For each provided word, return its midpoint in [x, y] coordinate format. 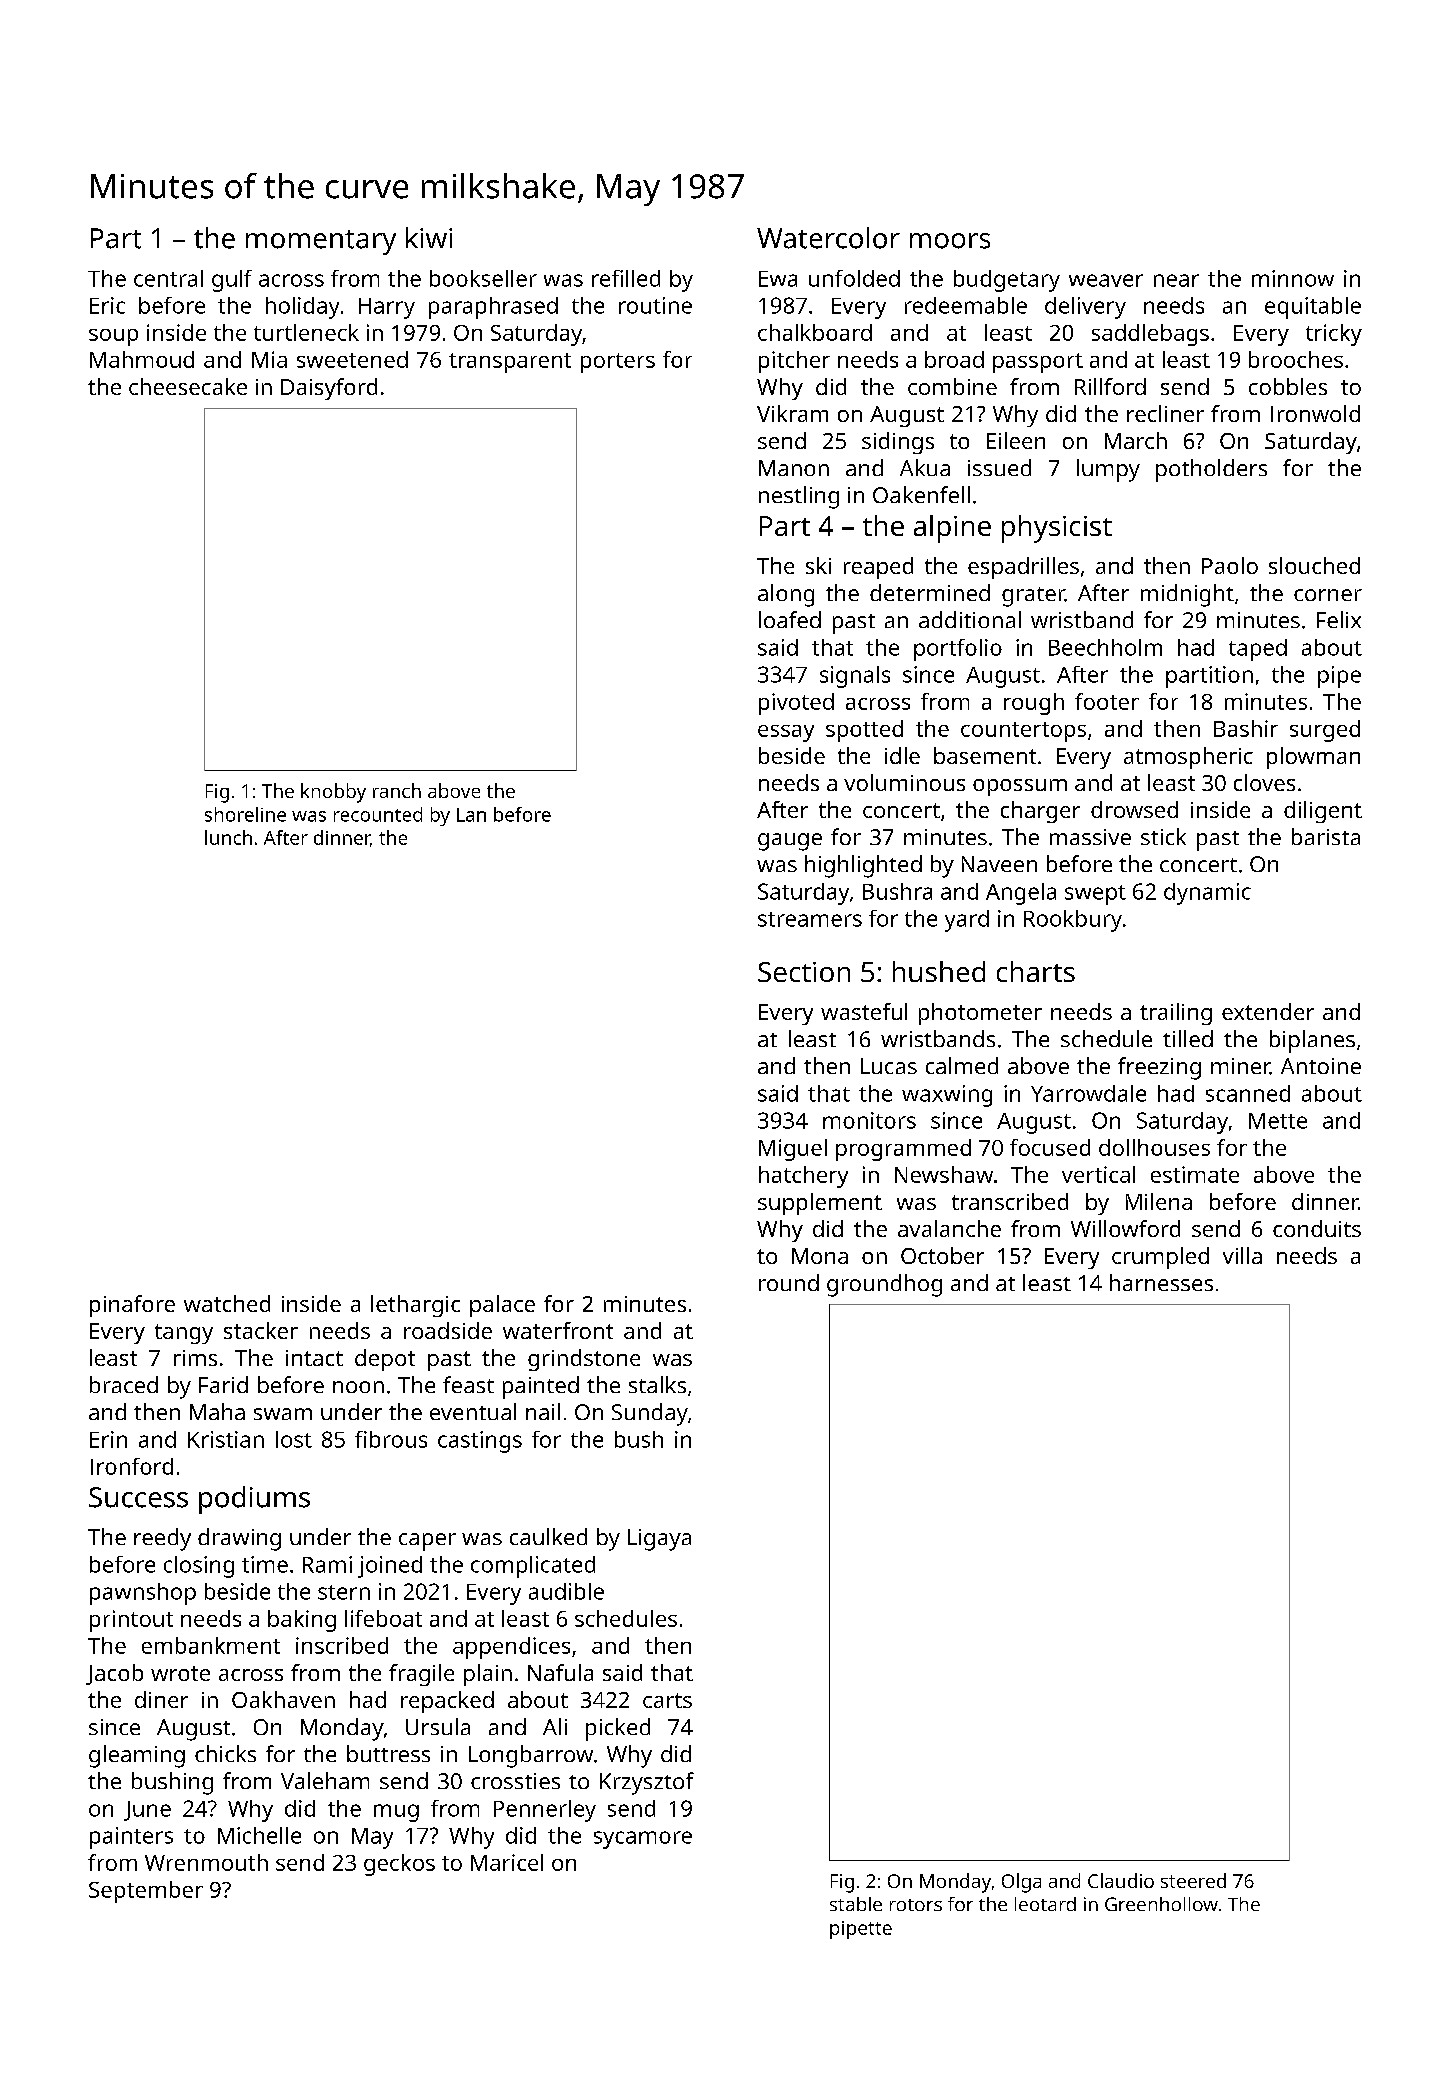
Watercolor [828, 238]
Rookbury [1073, 921]
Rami [327, 1564]
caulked [548, 1536]
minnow [1293, 278]
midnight [1187, 595]
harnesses [1161, 1282]
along [786, 595]
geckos [399, 1865]
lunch [228, 837]
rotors [916, 1905]
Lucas [889, 1066]
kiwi [429, 237]
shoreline [245, 814]
